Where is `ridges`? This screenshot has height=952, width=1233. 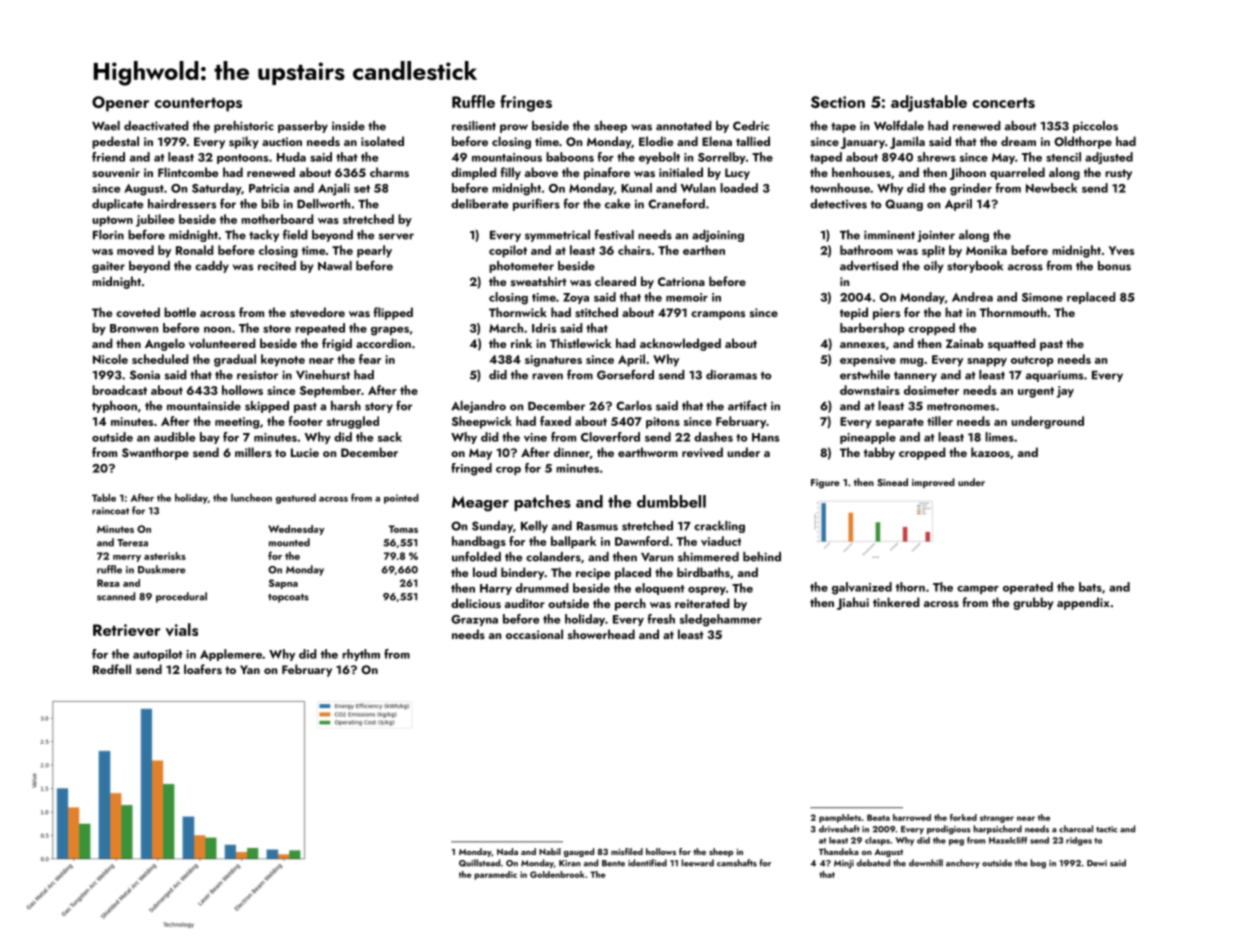 ridges is located at coordinates (1079, 841).
